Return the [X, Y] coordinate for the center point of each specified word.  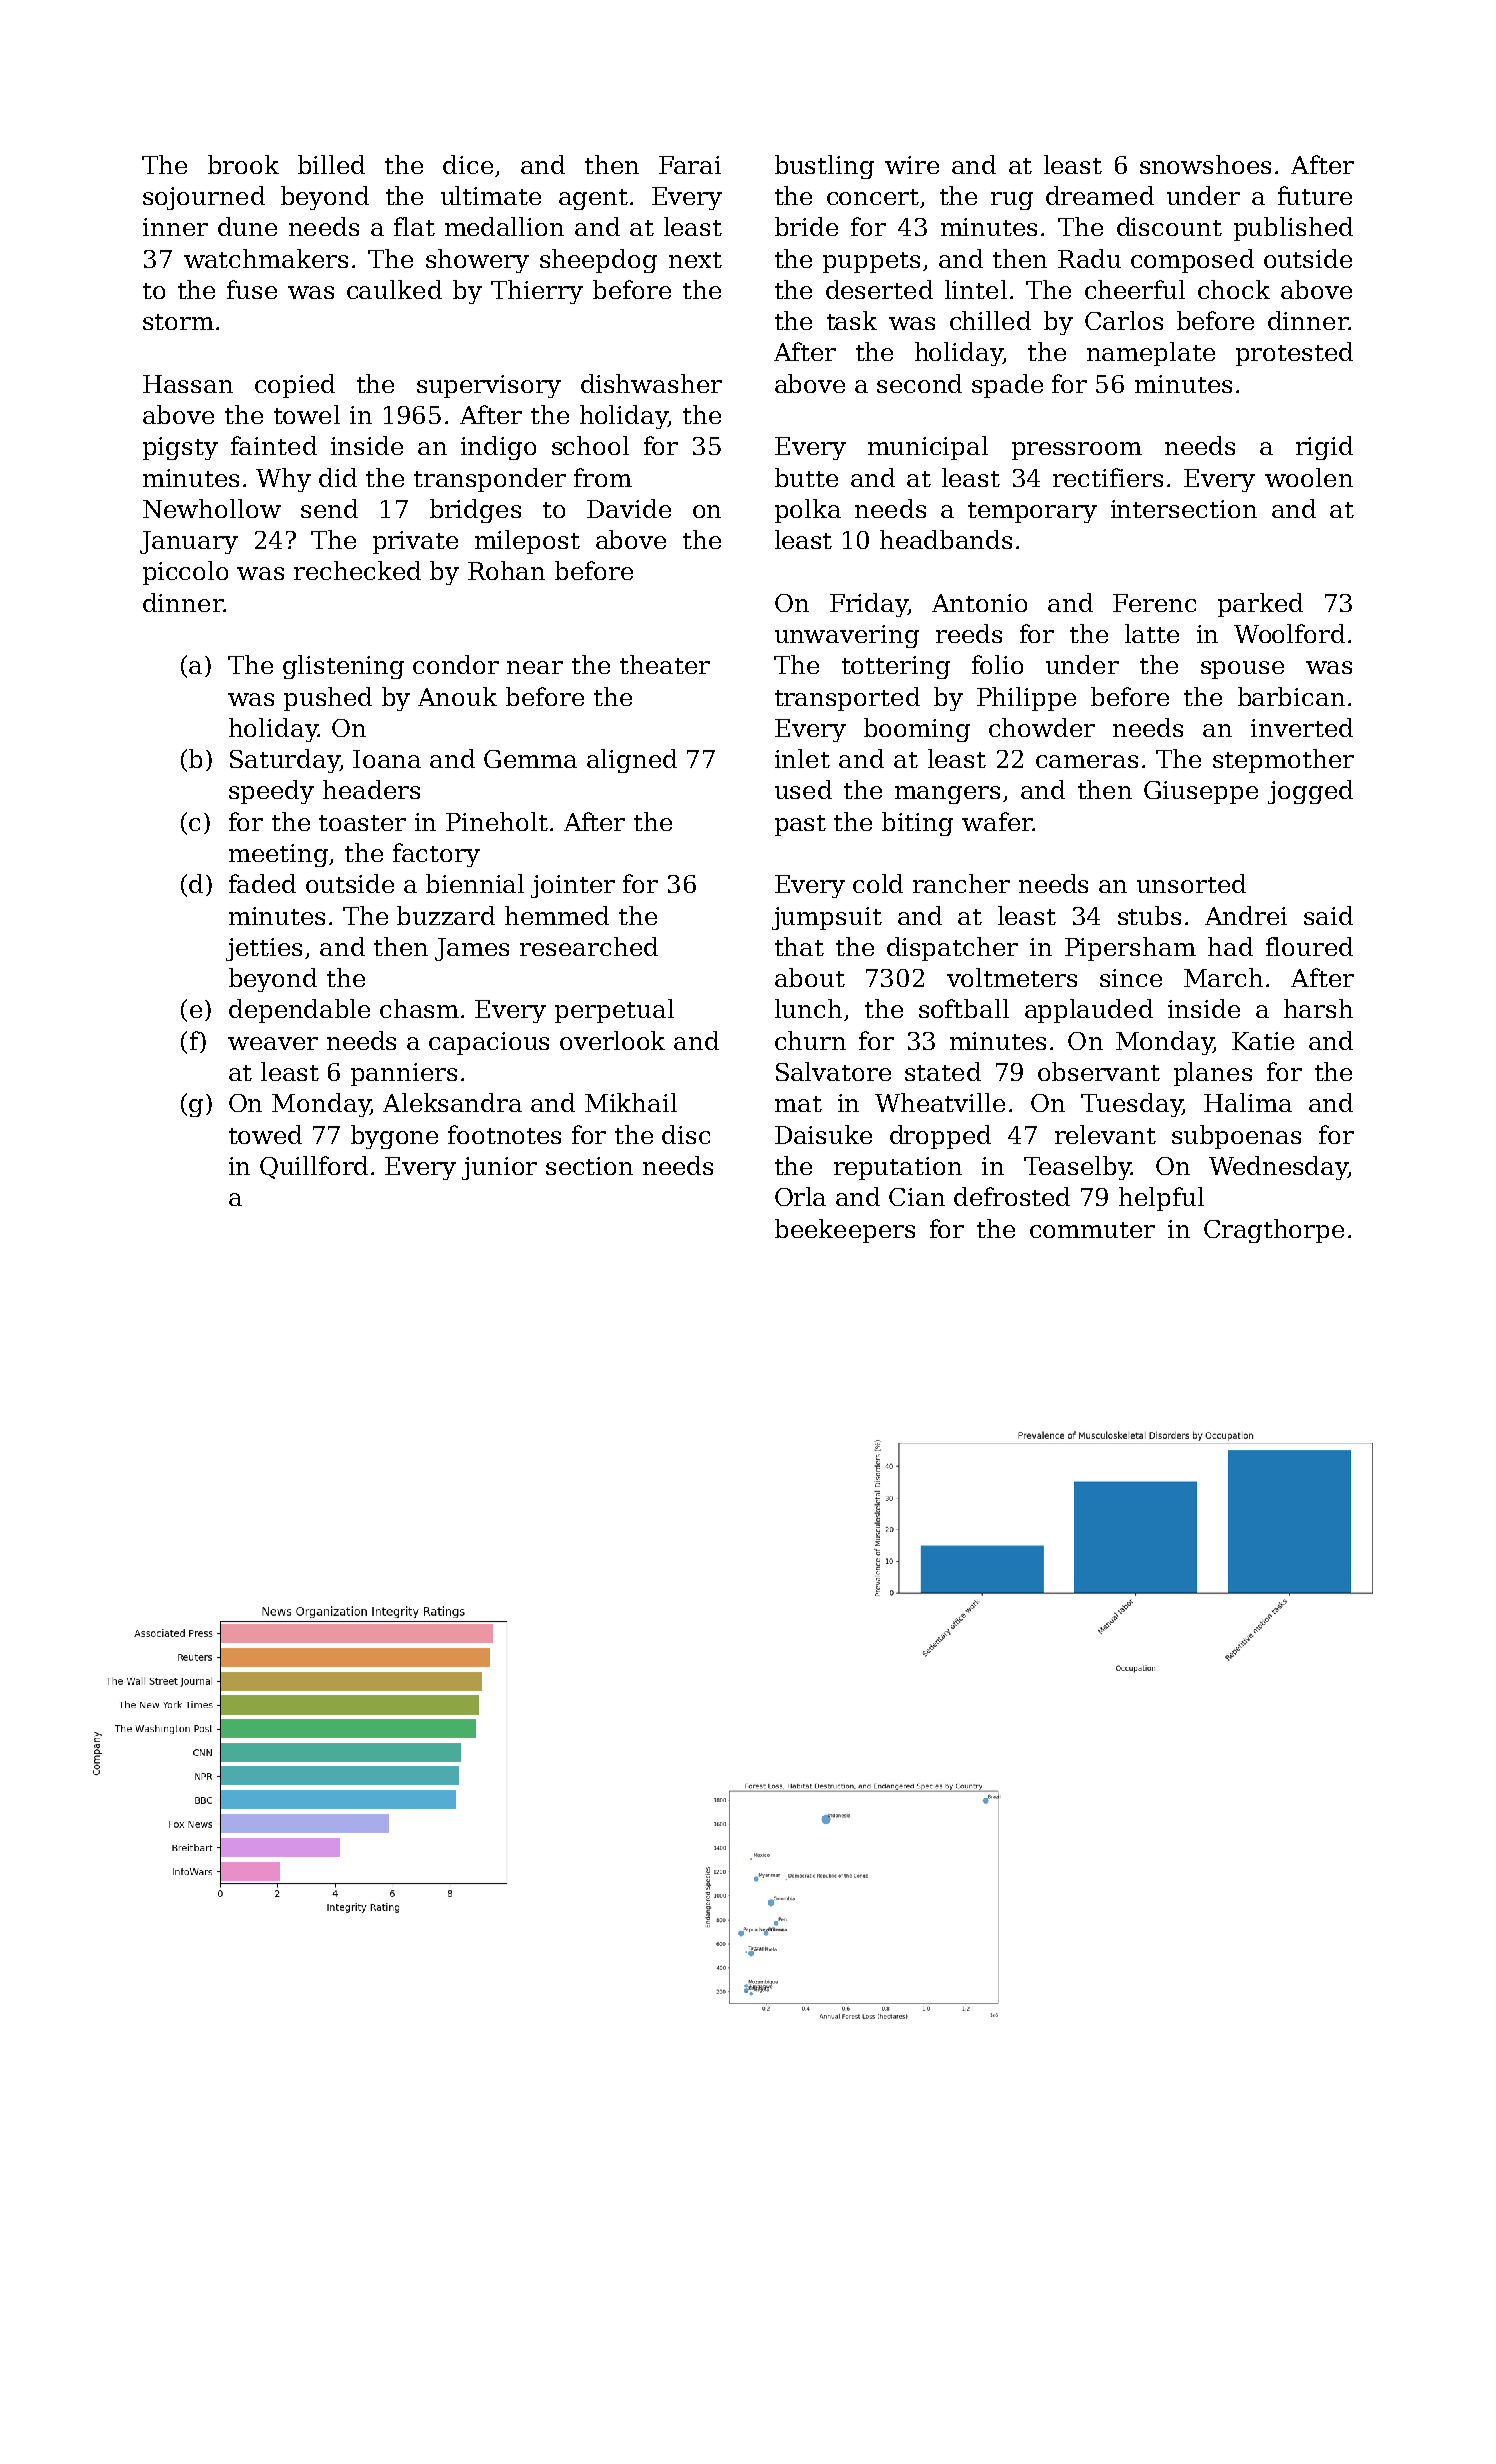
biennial [475, 883]
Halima [1248, 1102]
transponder [490, 480]
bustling [824, 167]
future [1315, 195]
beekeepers [845, 1231]
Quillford [314, 1167]
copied [295, 386]
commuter [1092, 1230]
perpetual [614, 1011]
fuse [252, 289]
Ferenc [1154, 603]
